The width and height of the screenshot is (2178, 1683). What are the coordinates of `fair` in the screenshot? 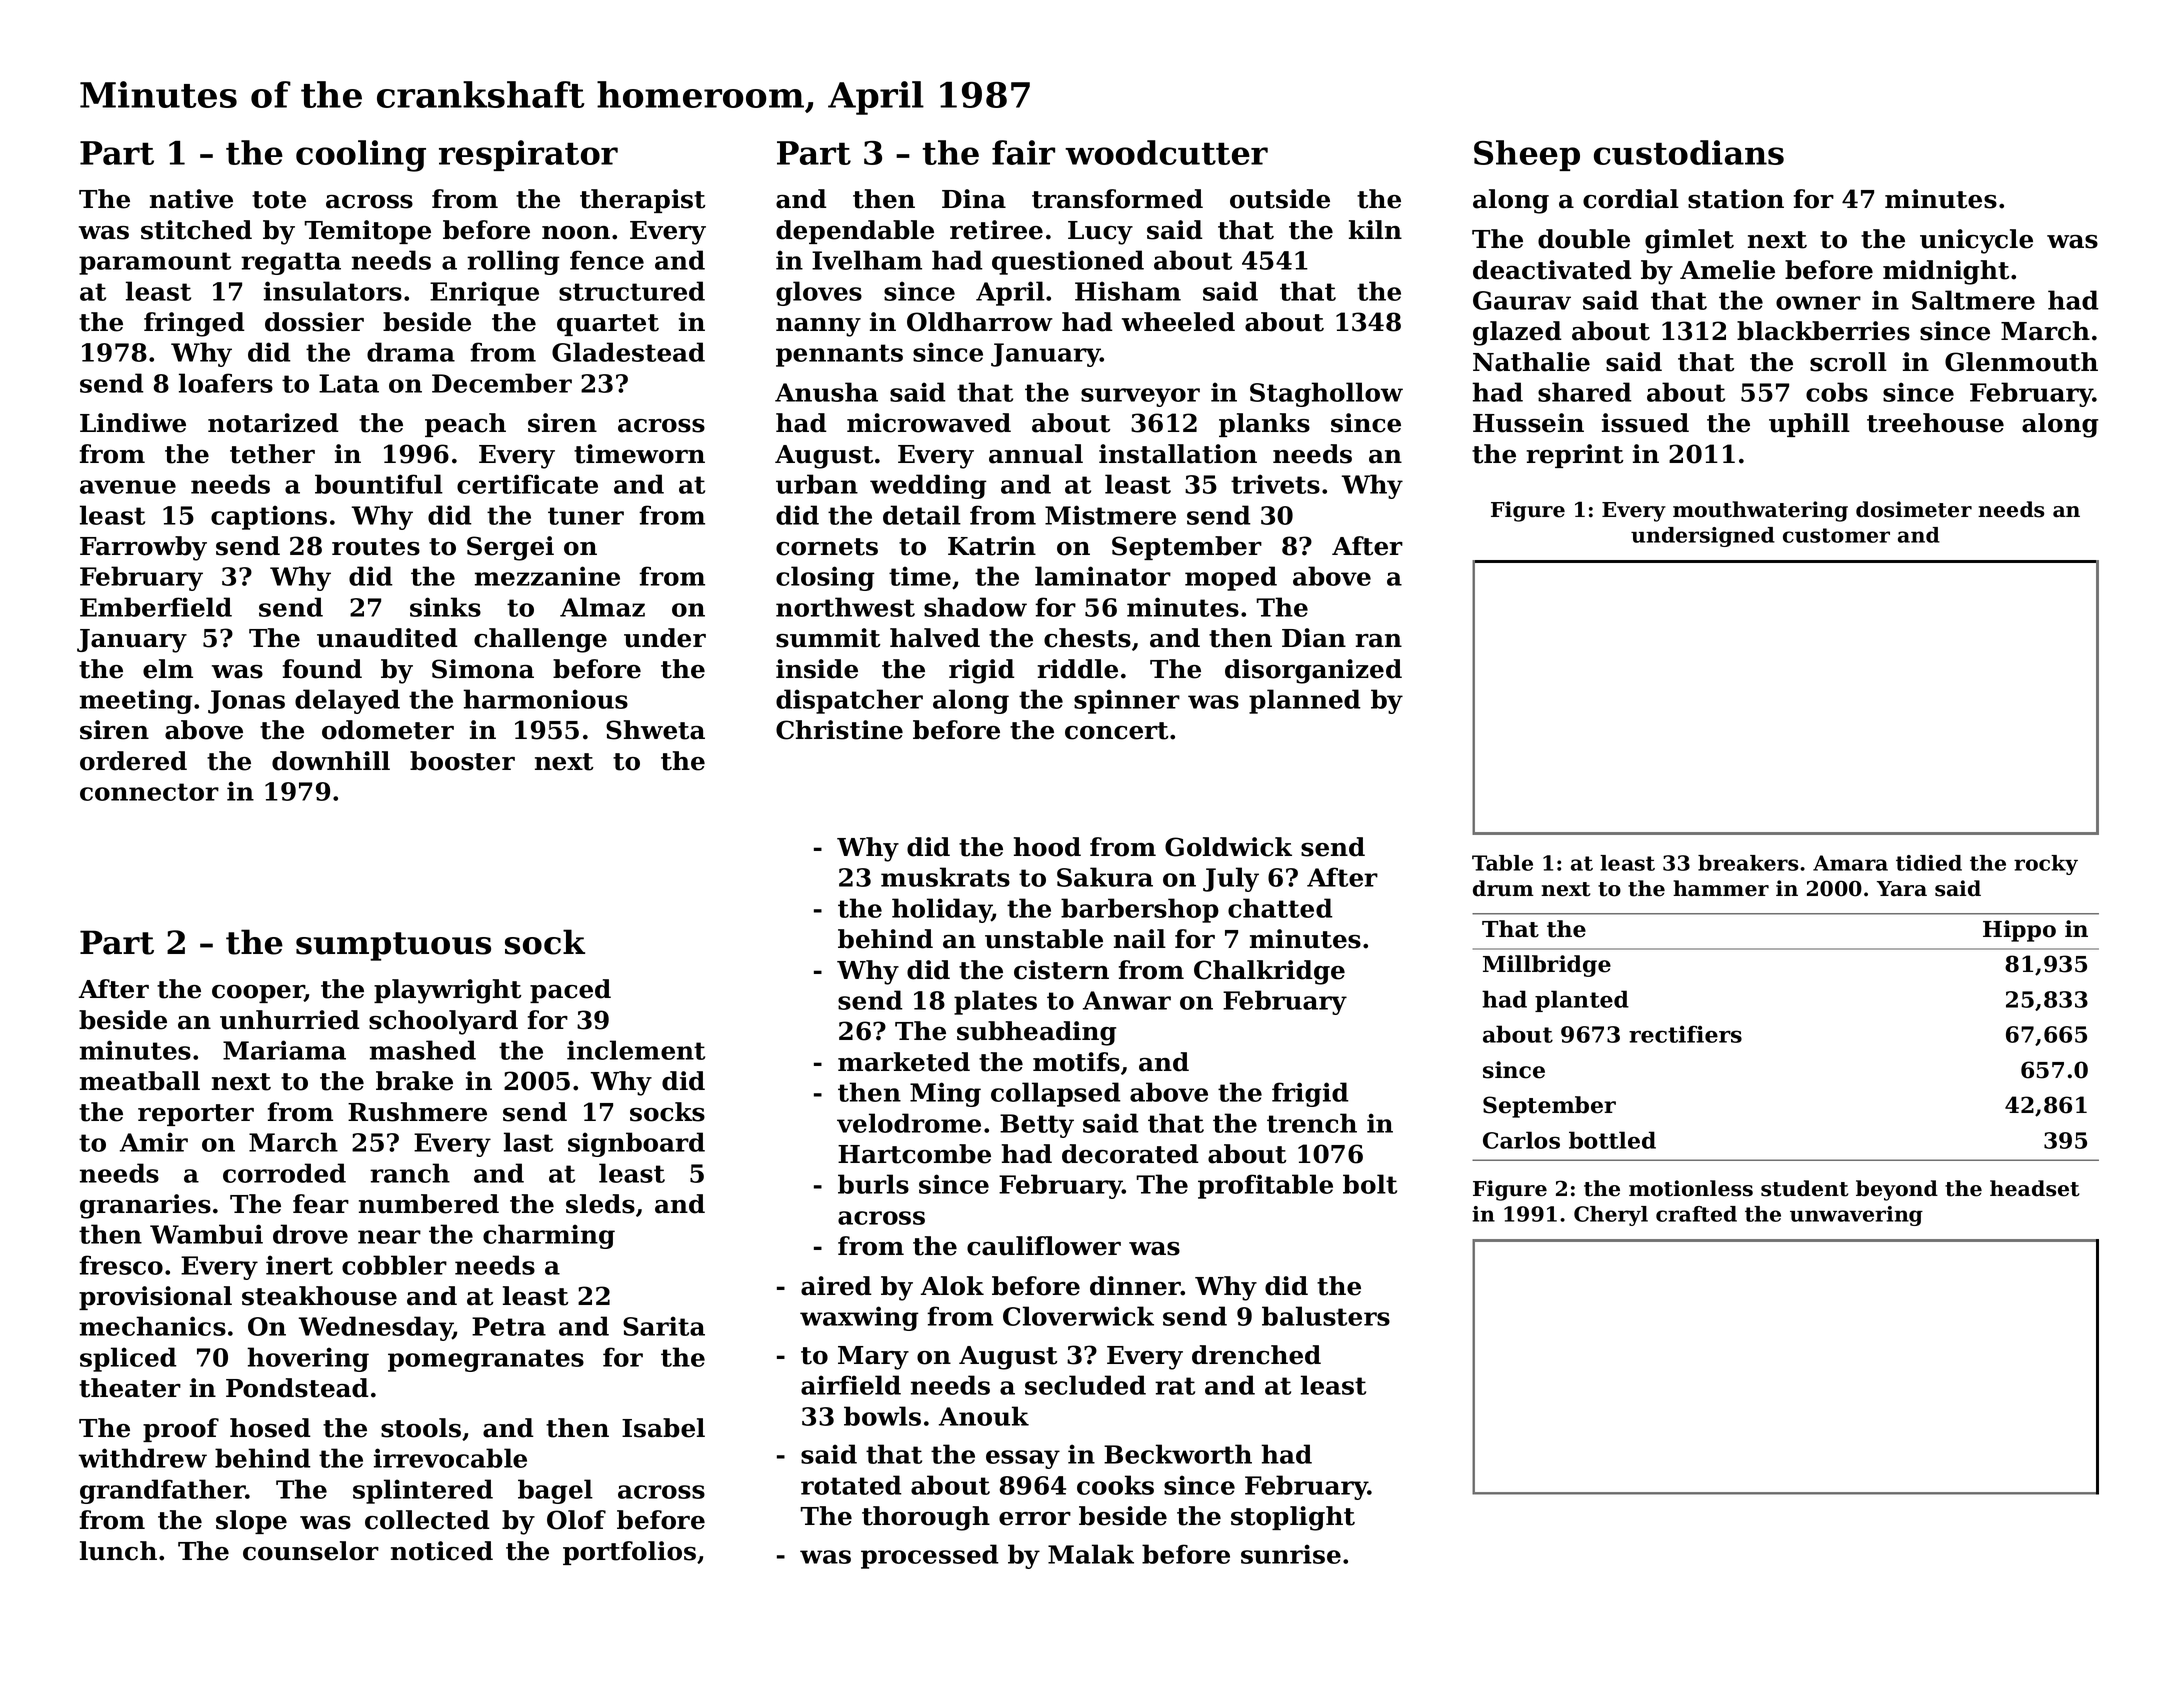 It's located at (1023, 152).
